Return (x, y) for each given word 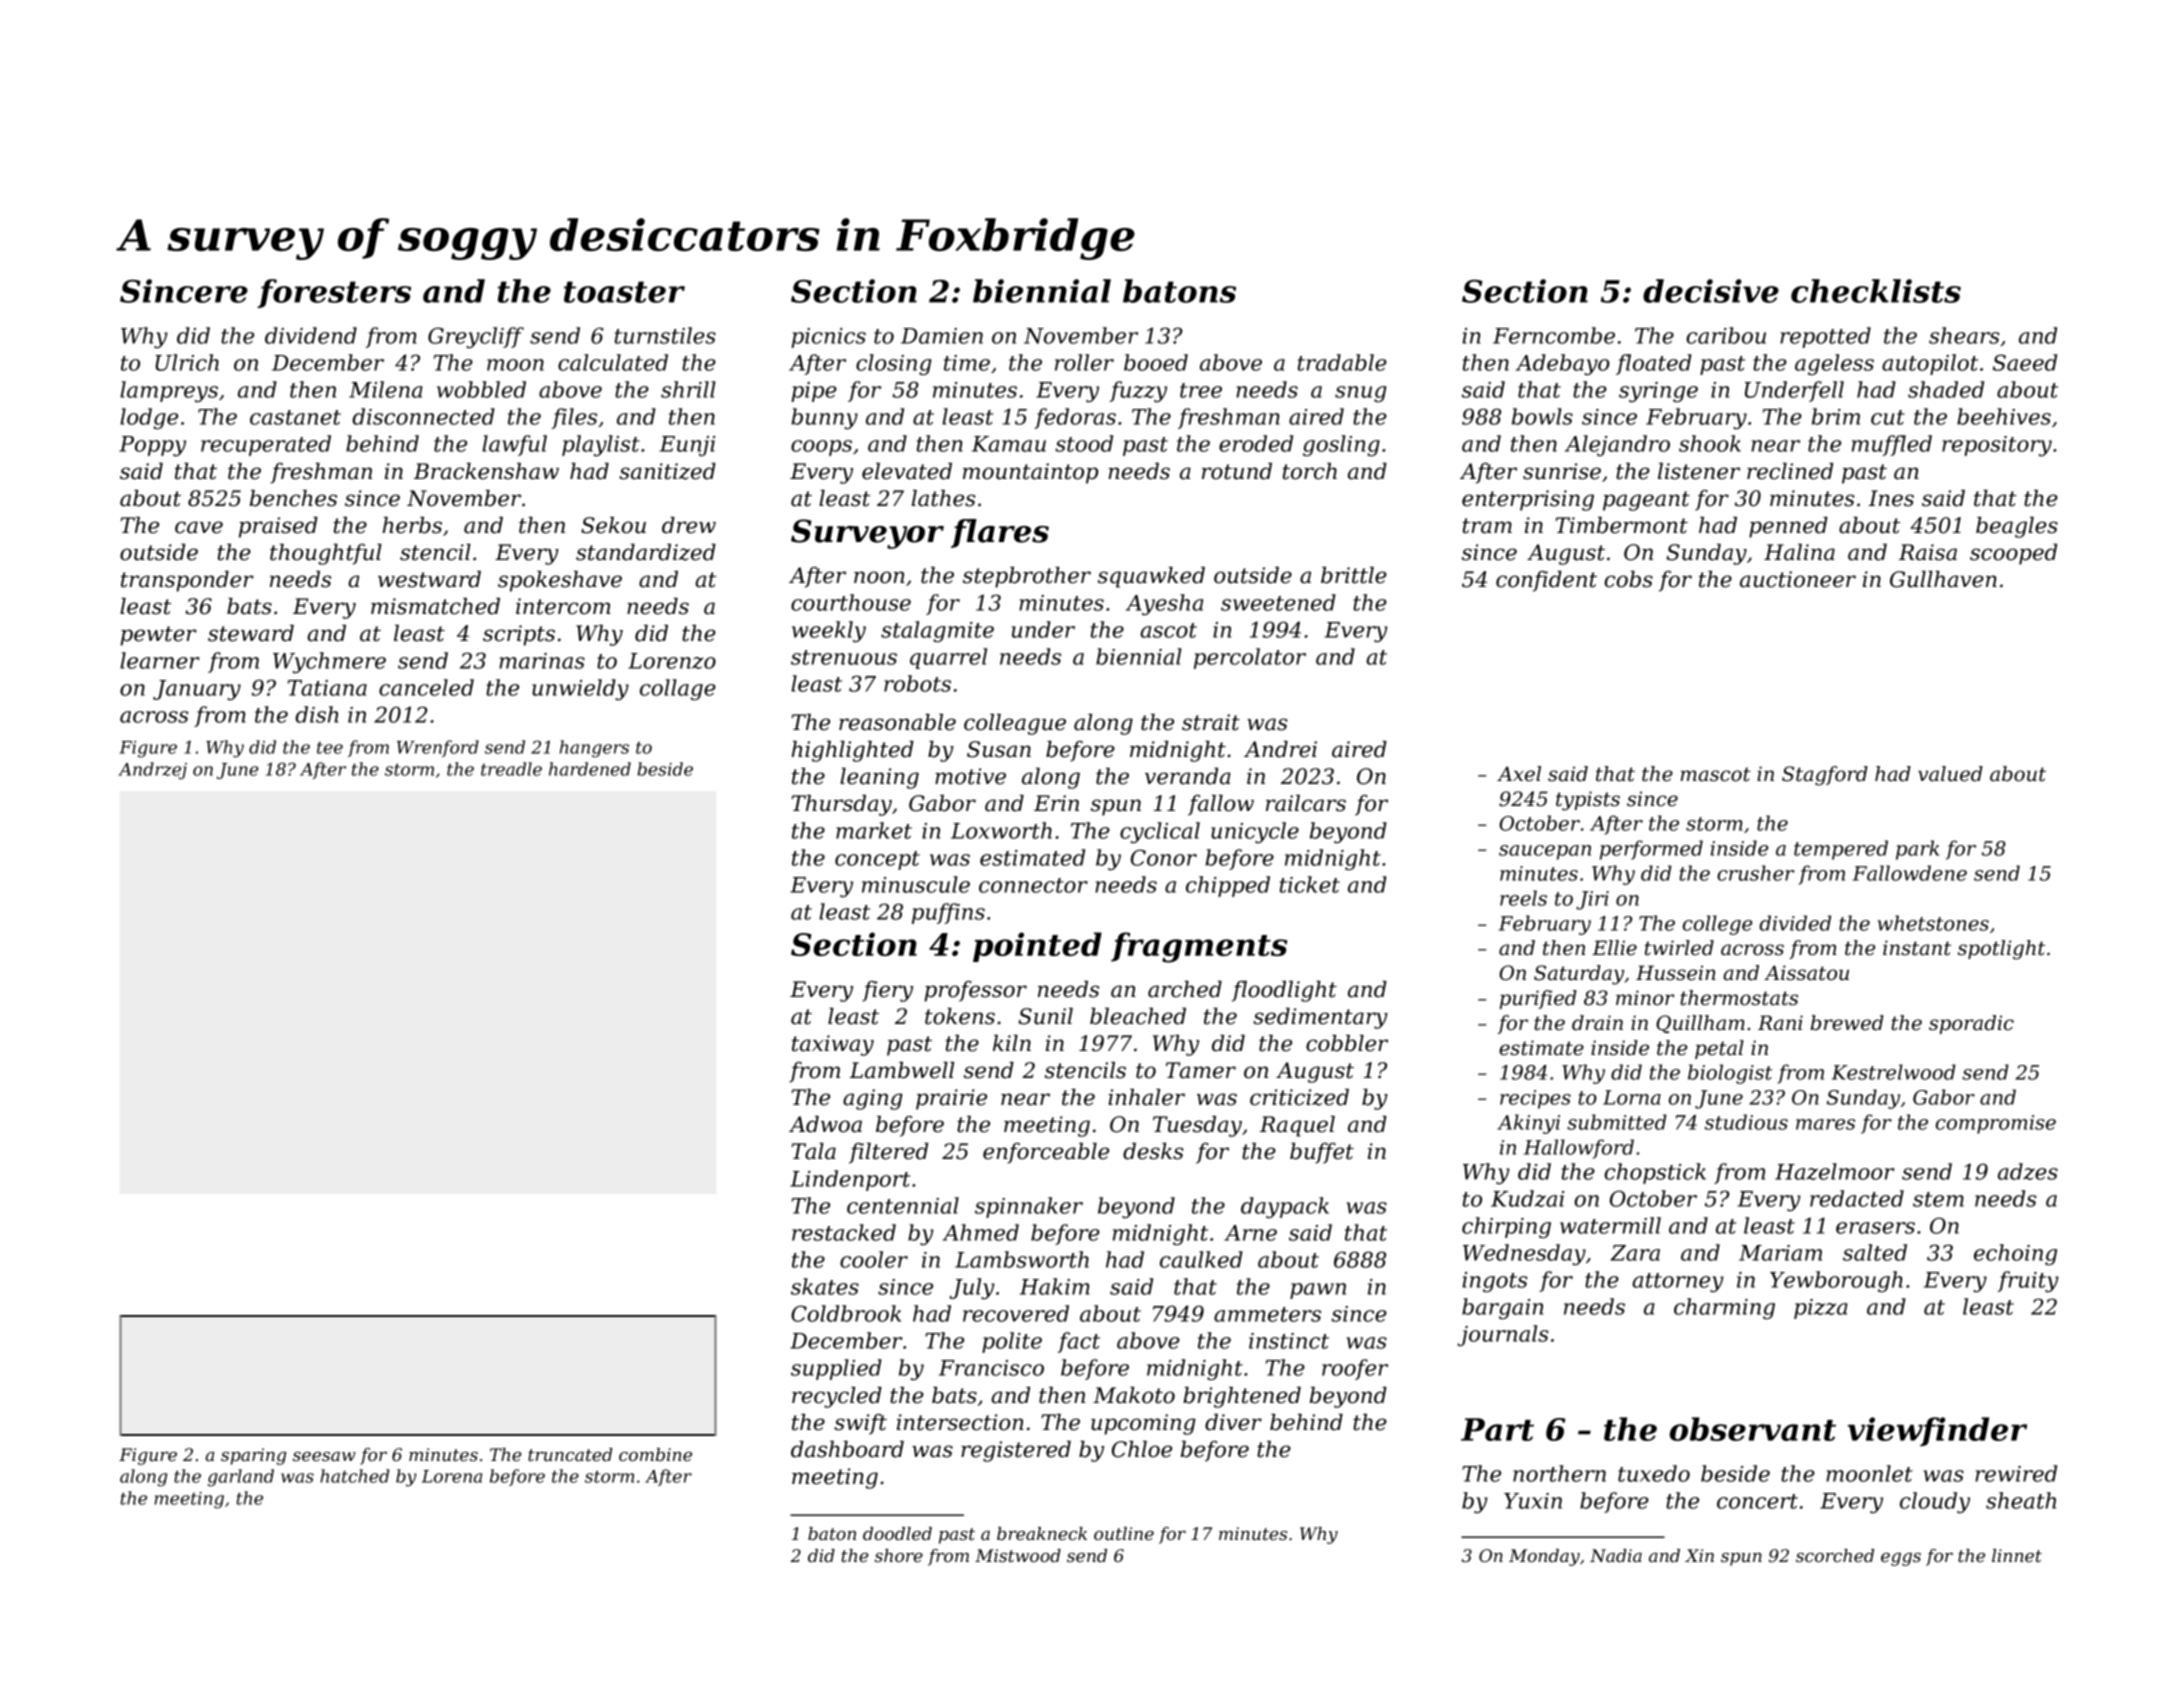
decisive (1711, 291)
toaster (624, 292)
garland (241, 1478)
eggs (1901, 1559)
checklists (1876, 291)
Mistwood (1018, 1555)
